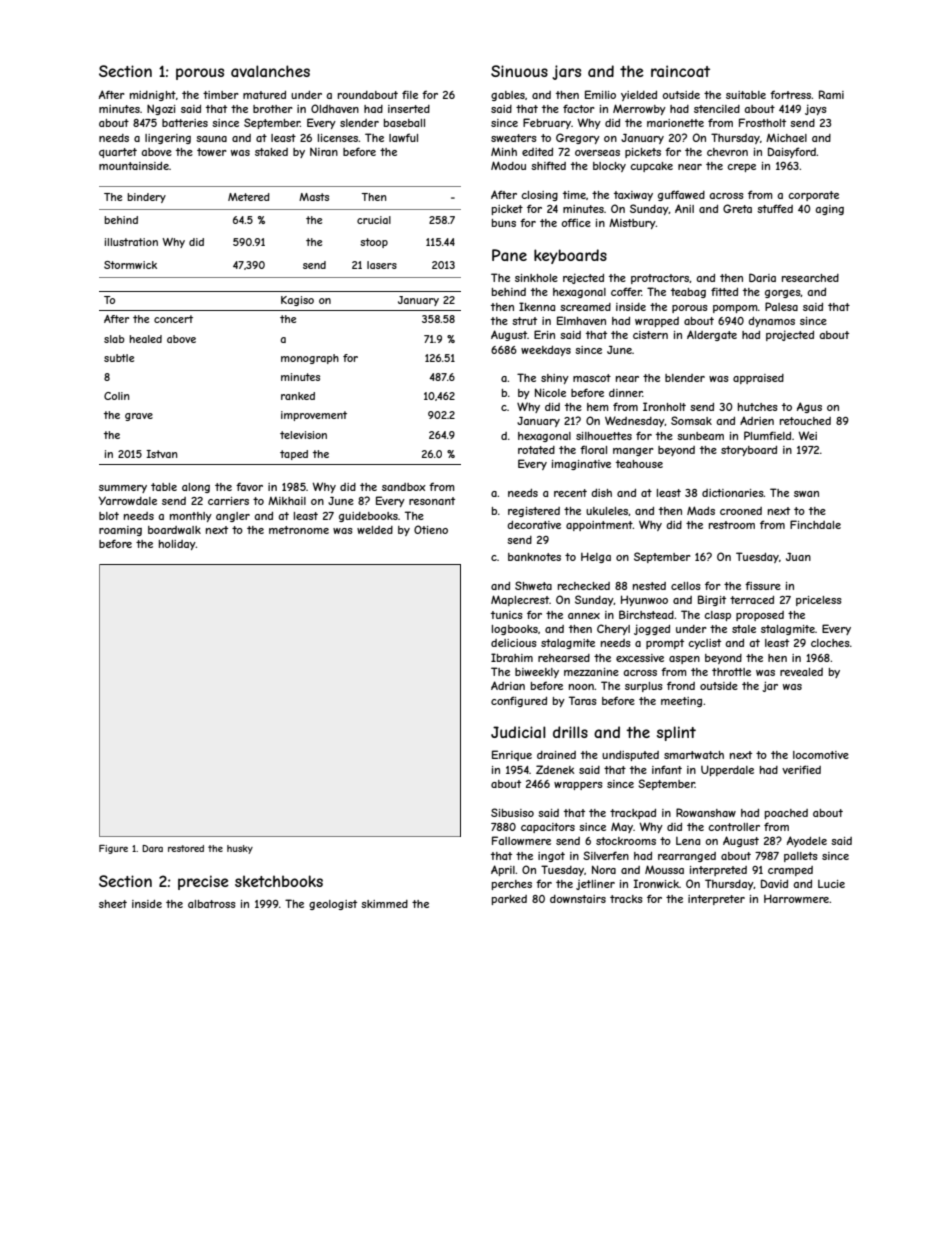 The height and width of the image is (1233, 952). I want to click on buns, so click(504, 223).
